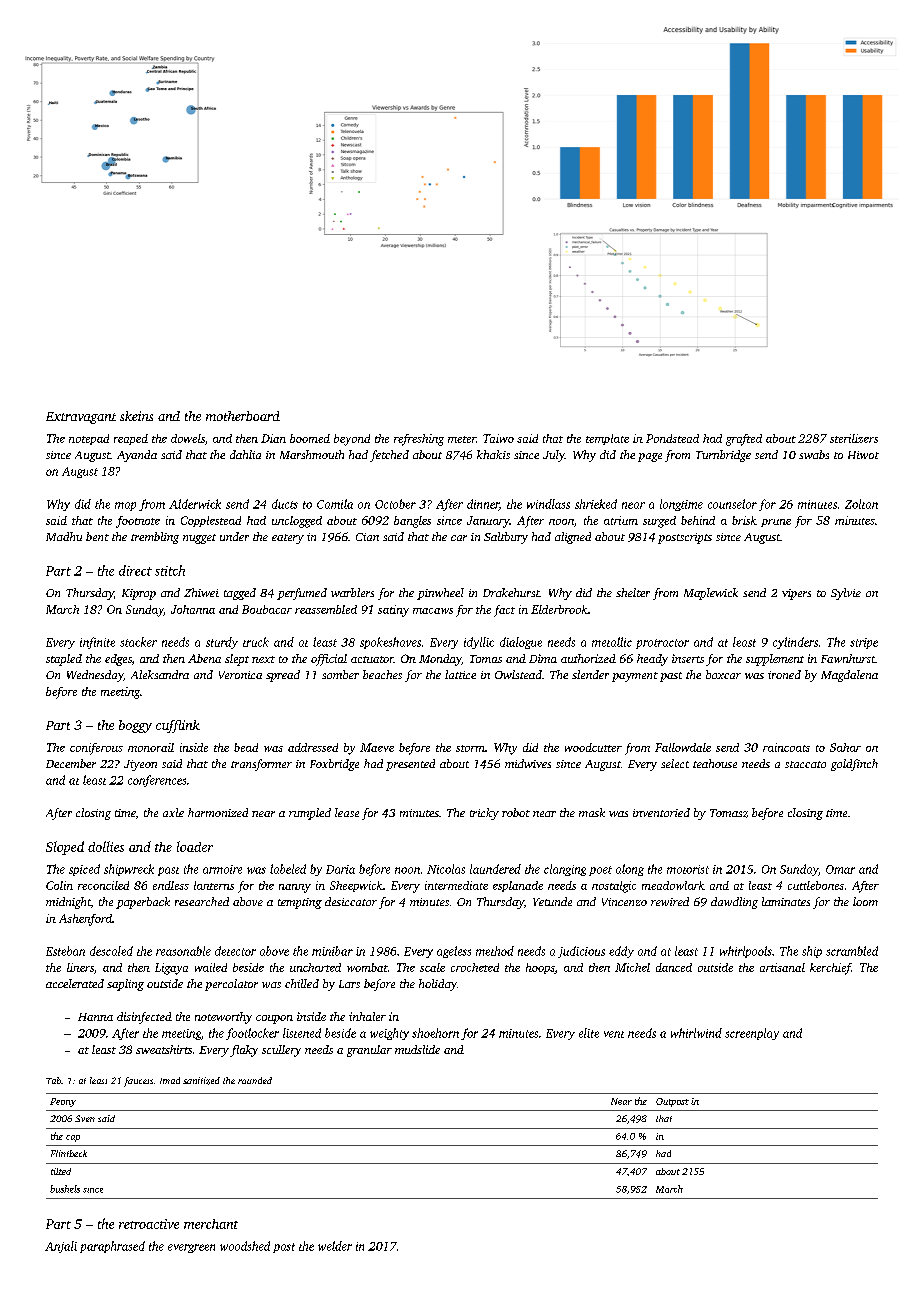 This screenshot has width=924, height=1308. I want to click on select, so click(675, 763).
